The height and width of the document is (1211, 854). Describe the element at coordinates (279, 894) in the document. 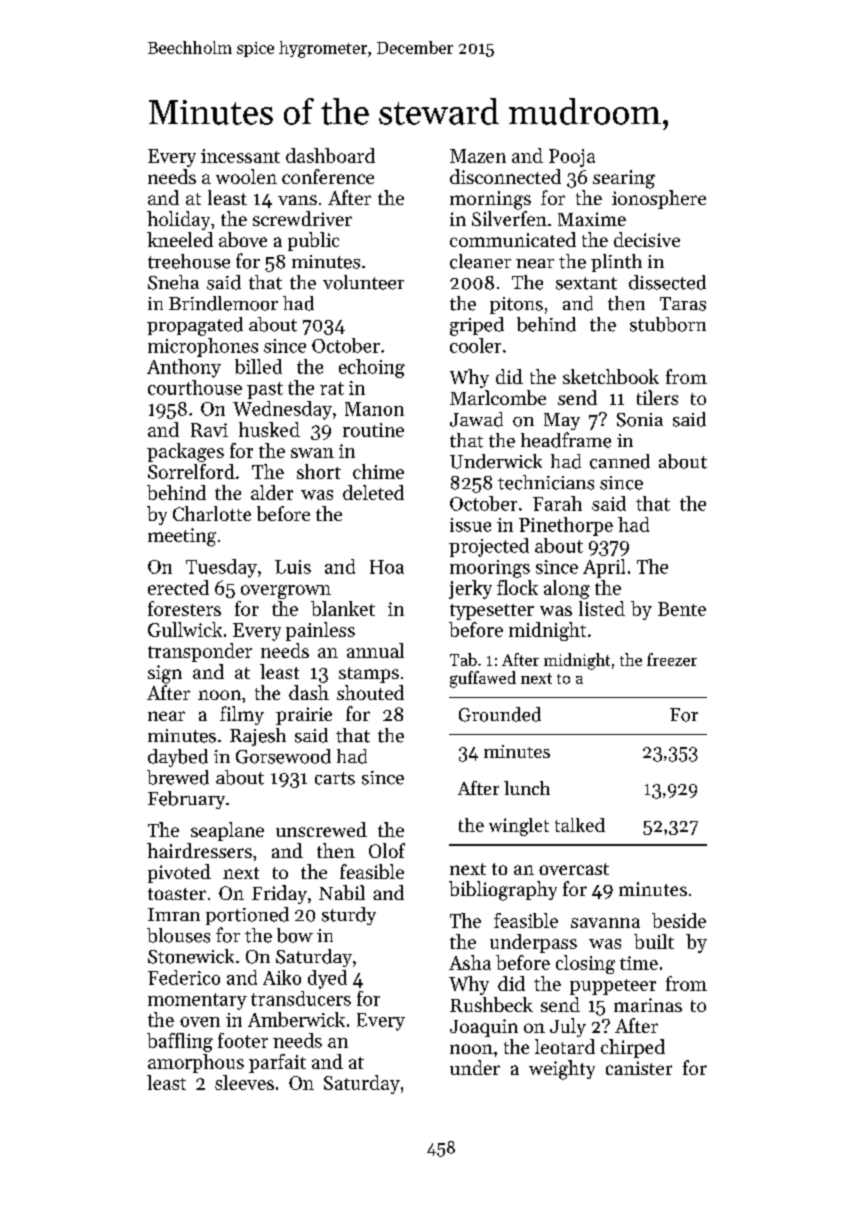

I see `Friday` at that location.
